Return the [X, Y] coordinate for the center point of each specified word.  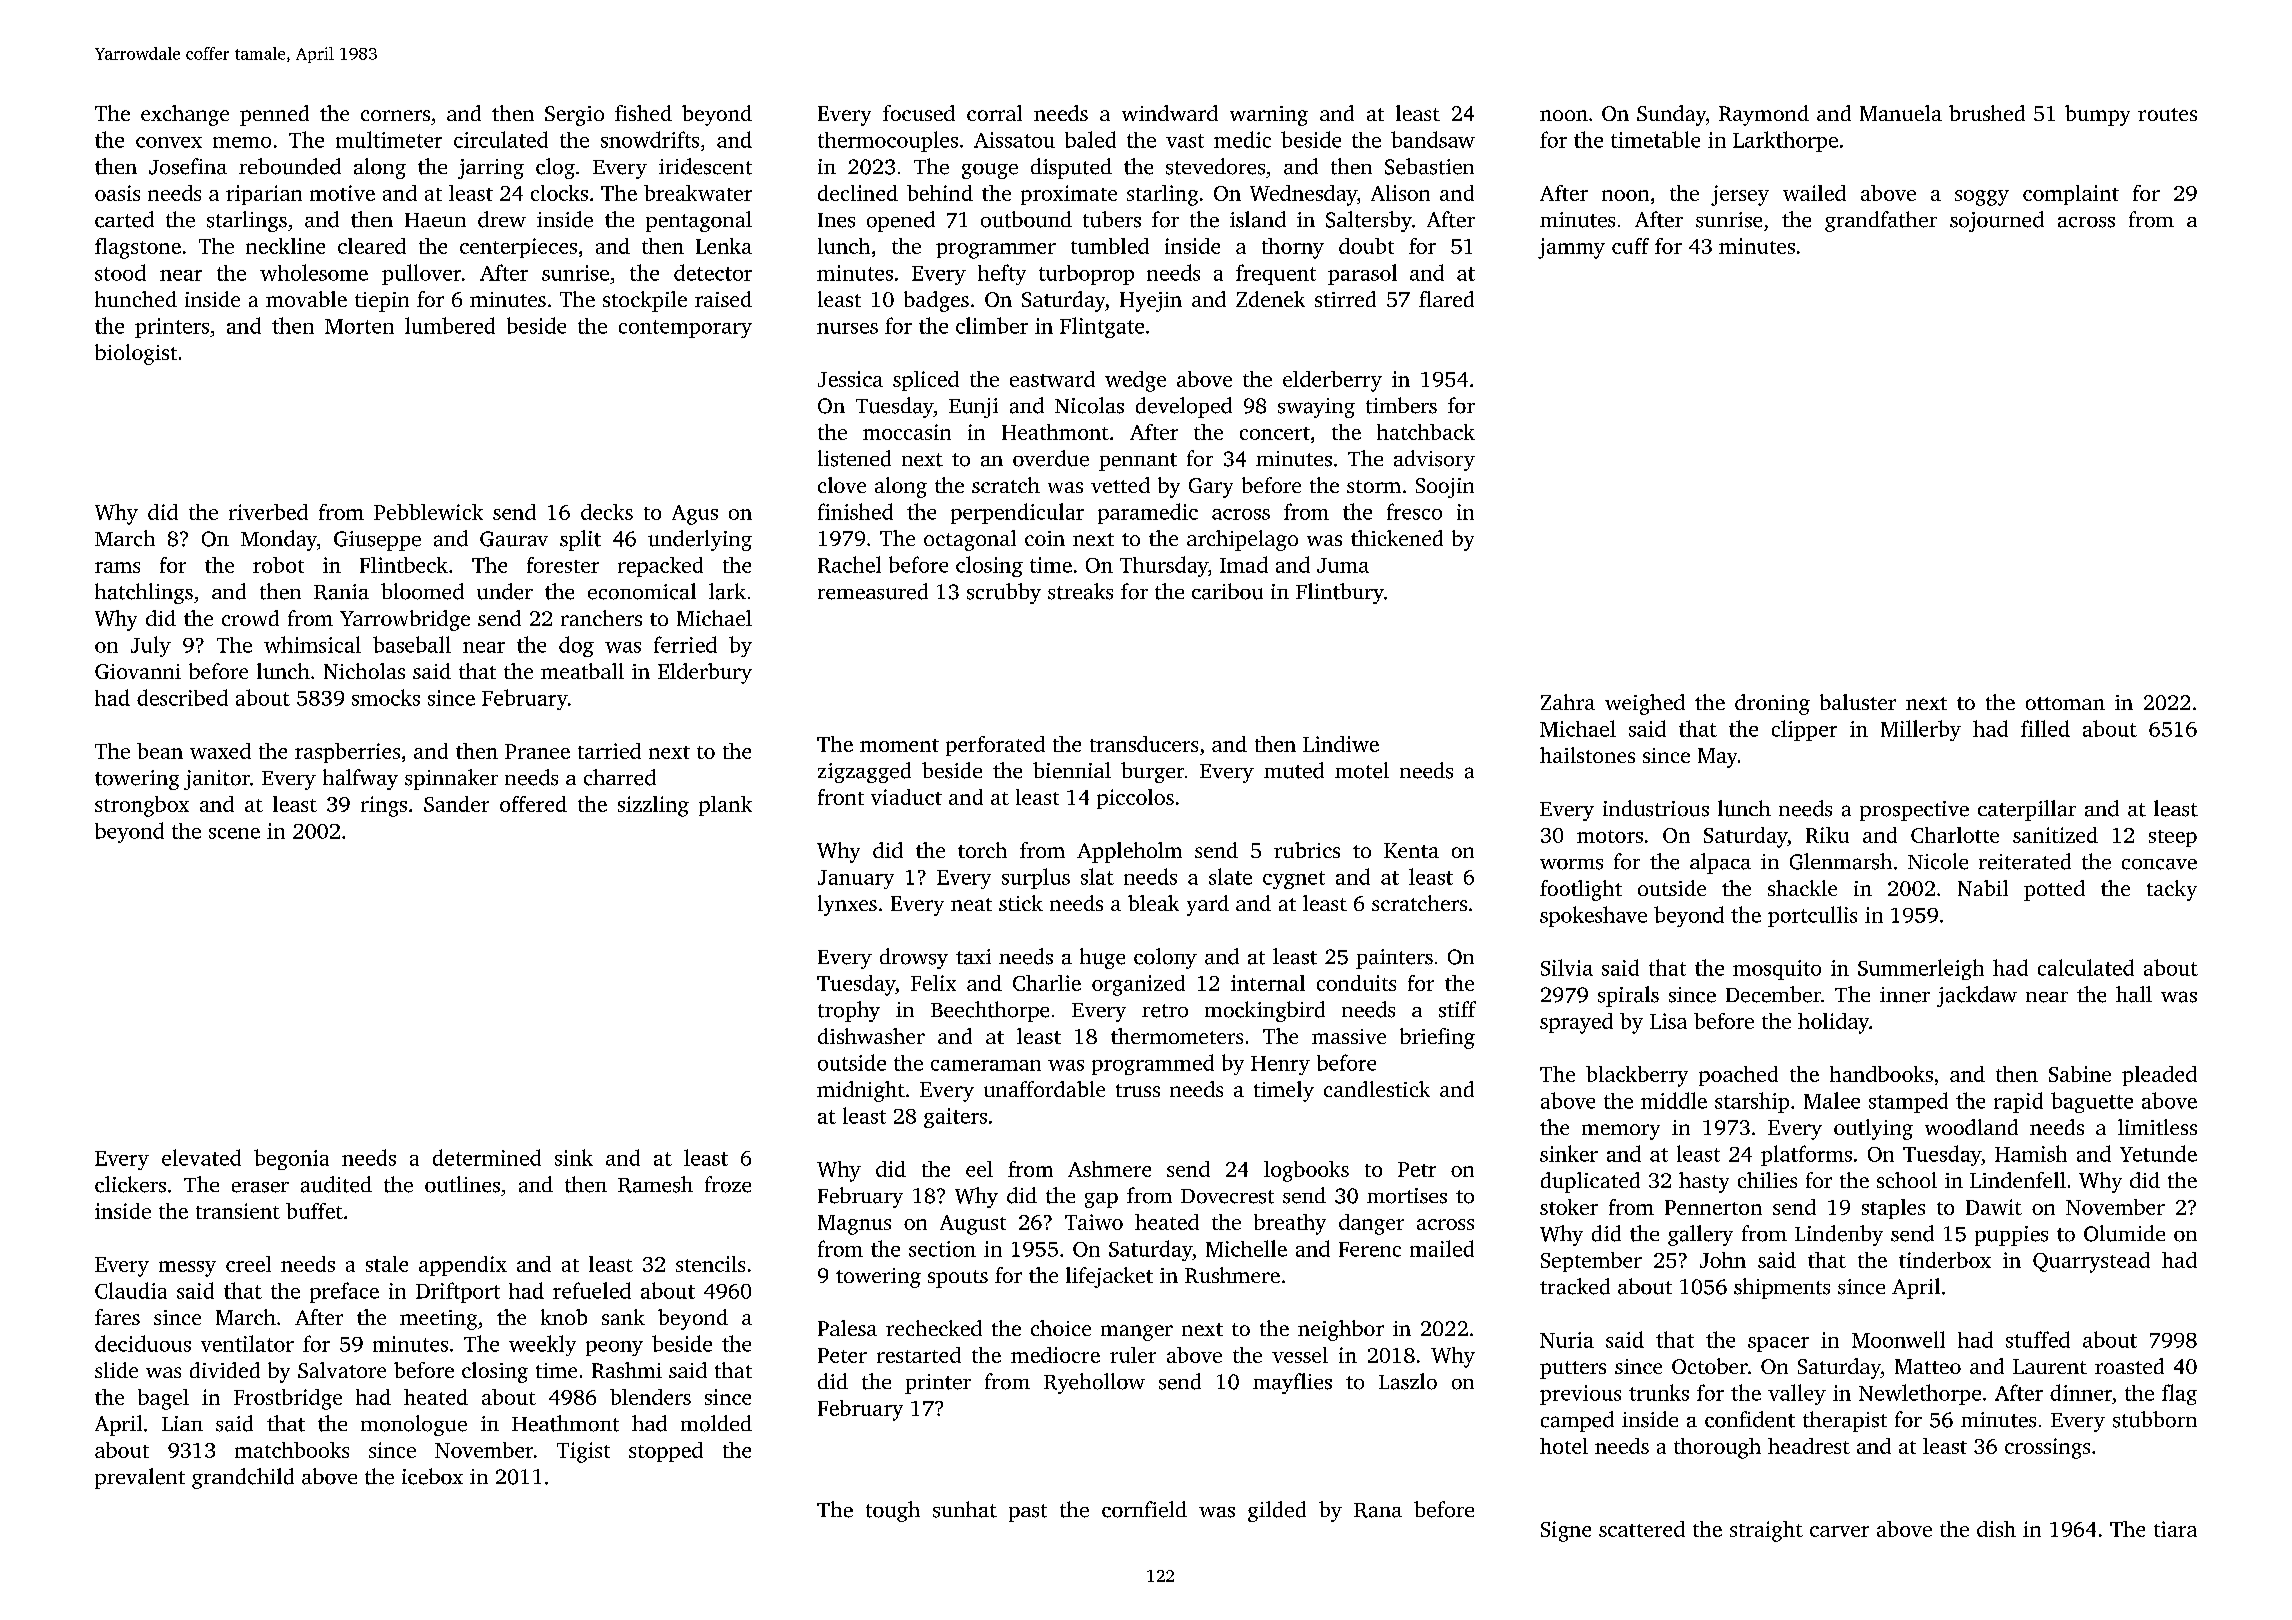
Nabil [1983, 888]
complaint [2071, 195]
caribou [1227, 591]
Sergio [574, 116]
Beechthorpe [990, 1011]
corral [994, 113]
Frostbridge [288, 1399]
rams [117, 567]
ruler [1133, 1355]
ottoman [2065, 703]
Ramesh [655, 1184]
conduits [1356, 983]
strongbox [142, 806]
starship [1752, 1102]
